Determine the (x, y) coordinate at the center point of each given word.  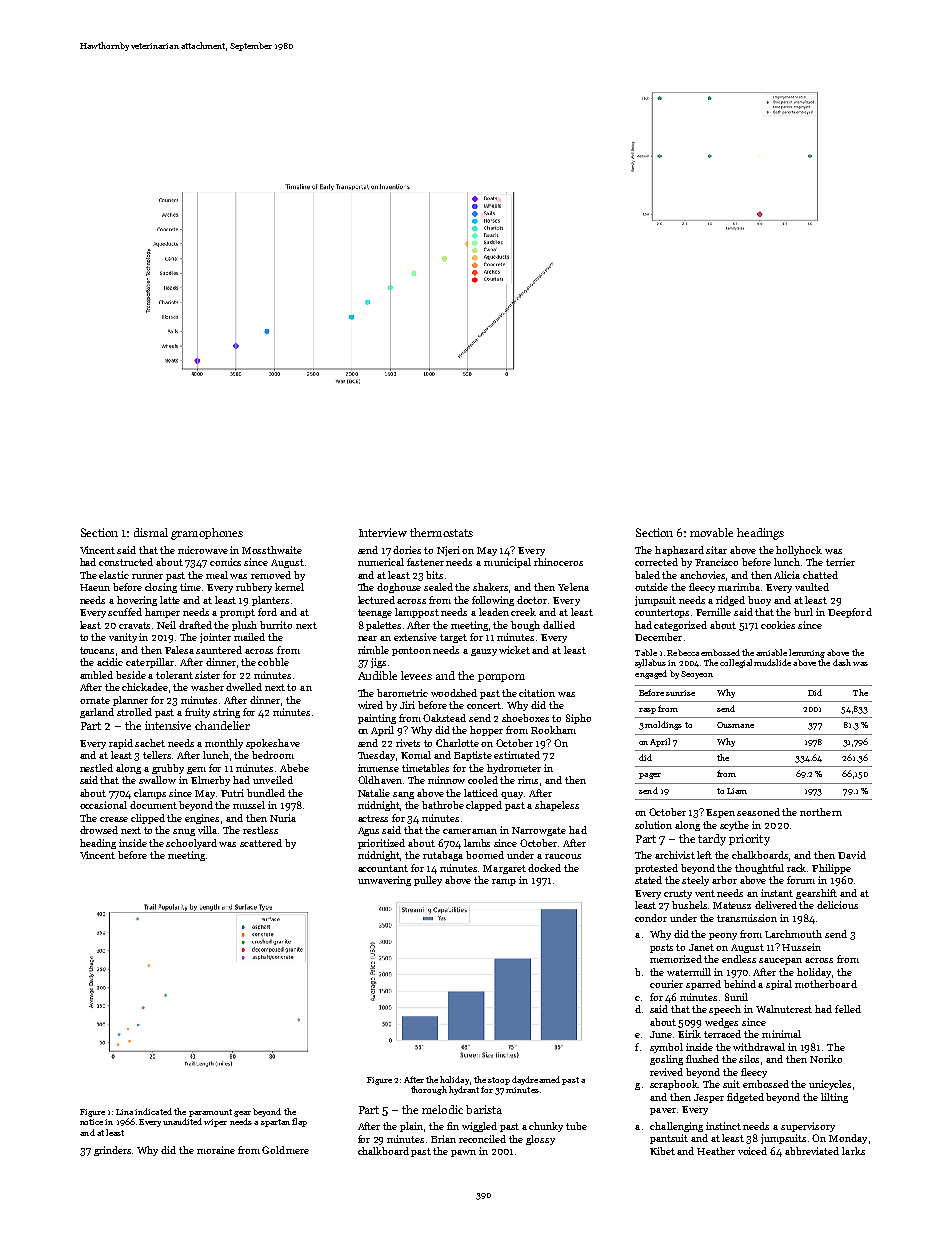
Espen (720, 813)
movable (711, 532)
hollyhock (799, 551)
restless (260, 830)
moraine (216, 1150)
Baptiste (473, 756)
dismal (151, 532)
